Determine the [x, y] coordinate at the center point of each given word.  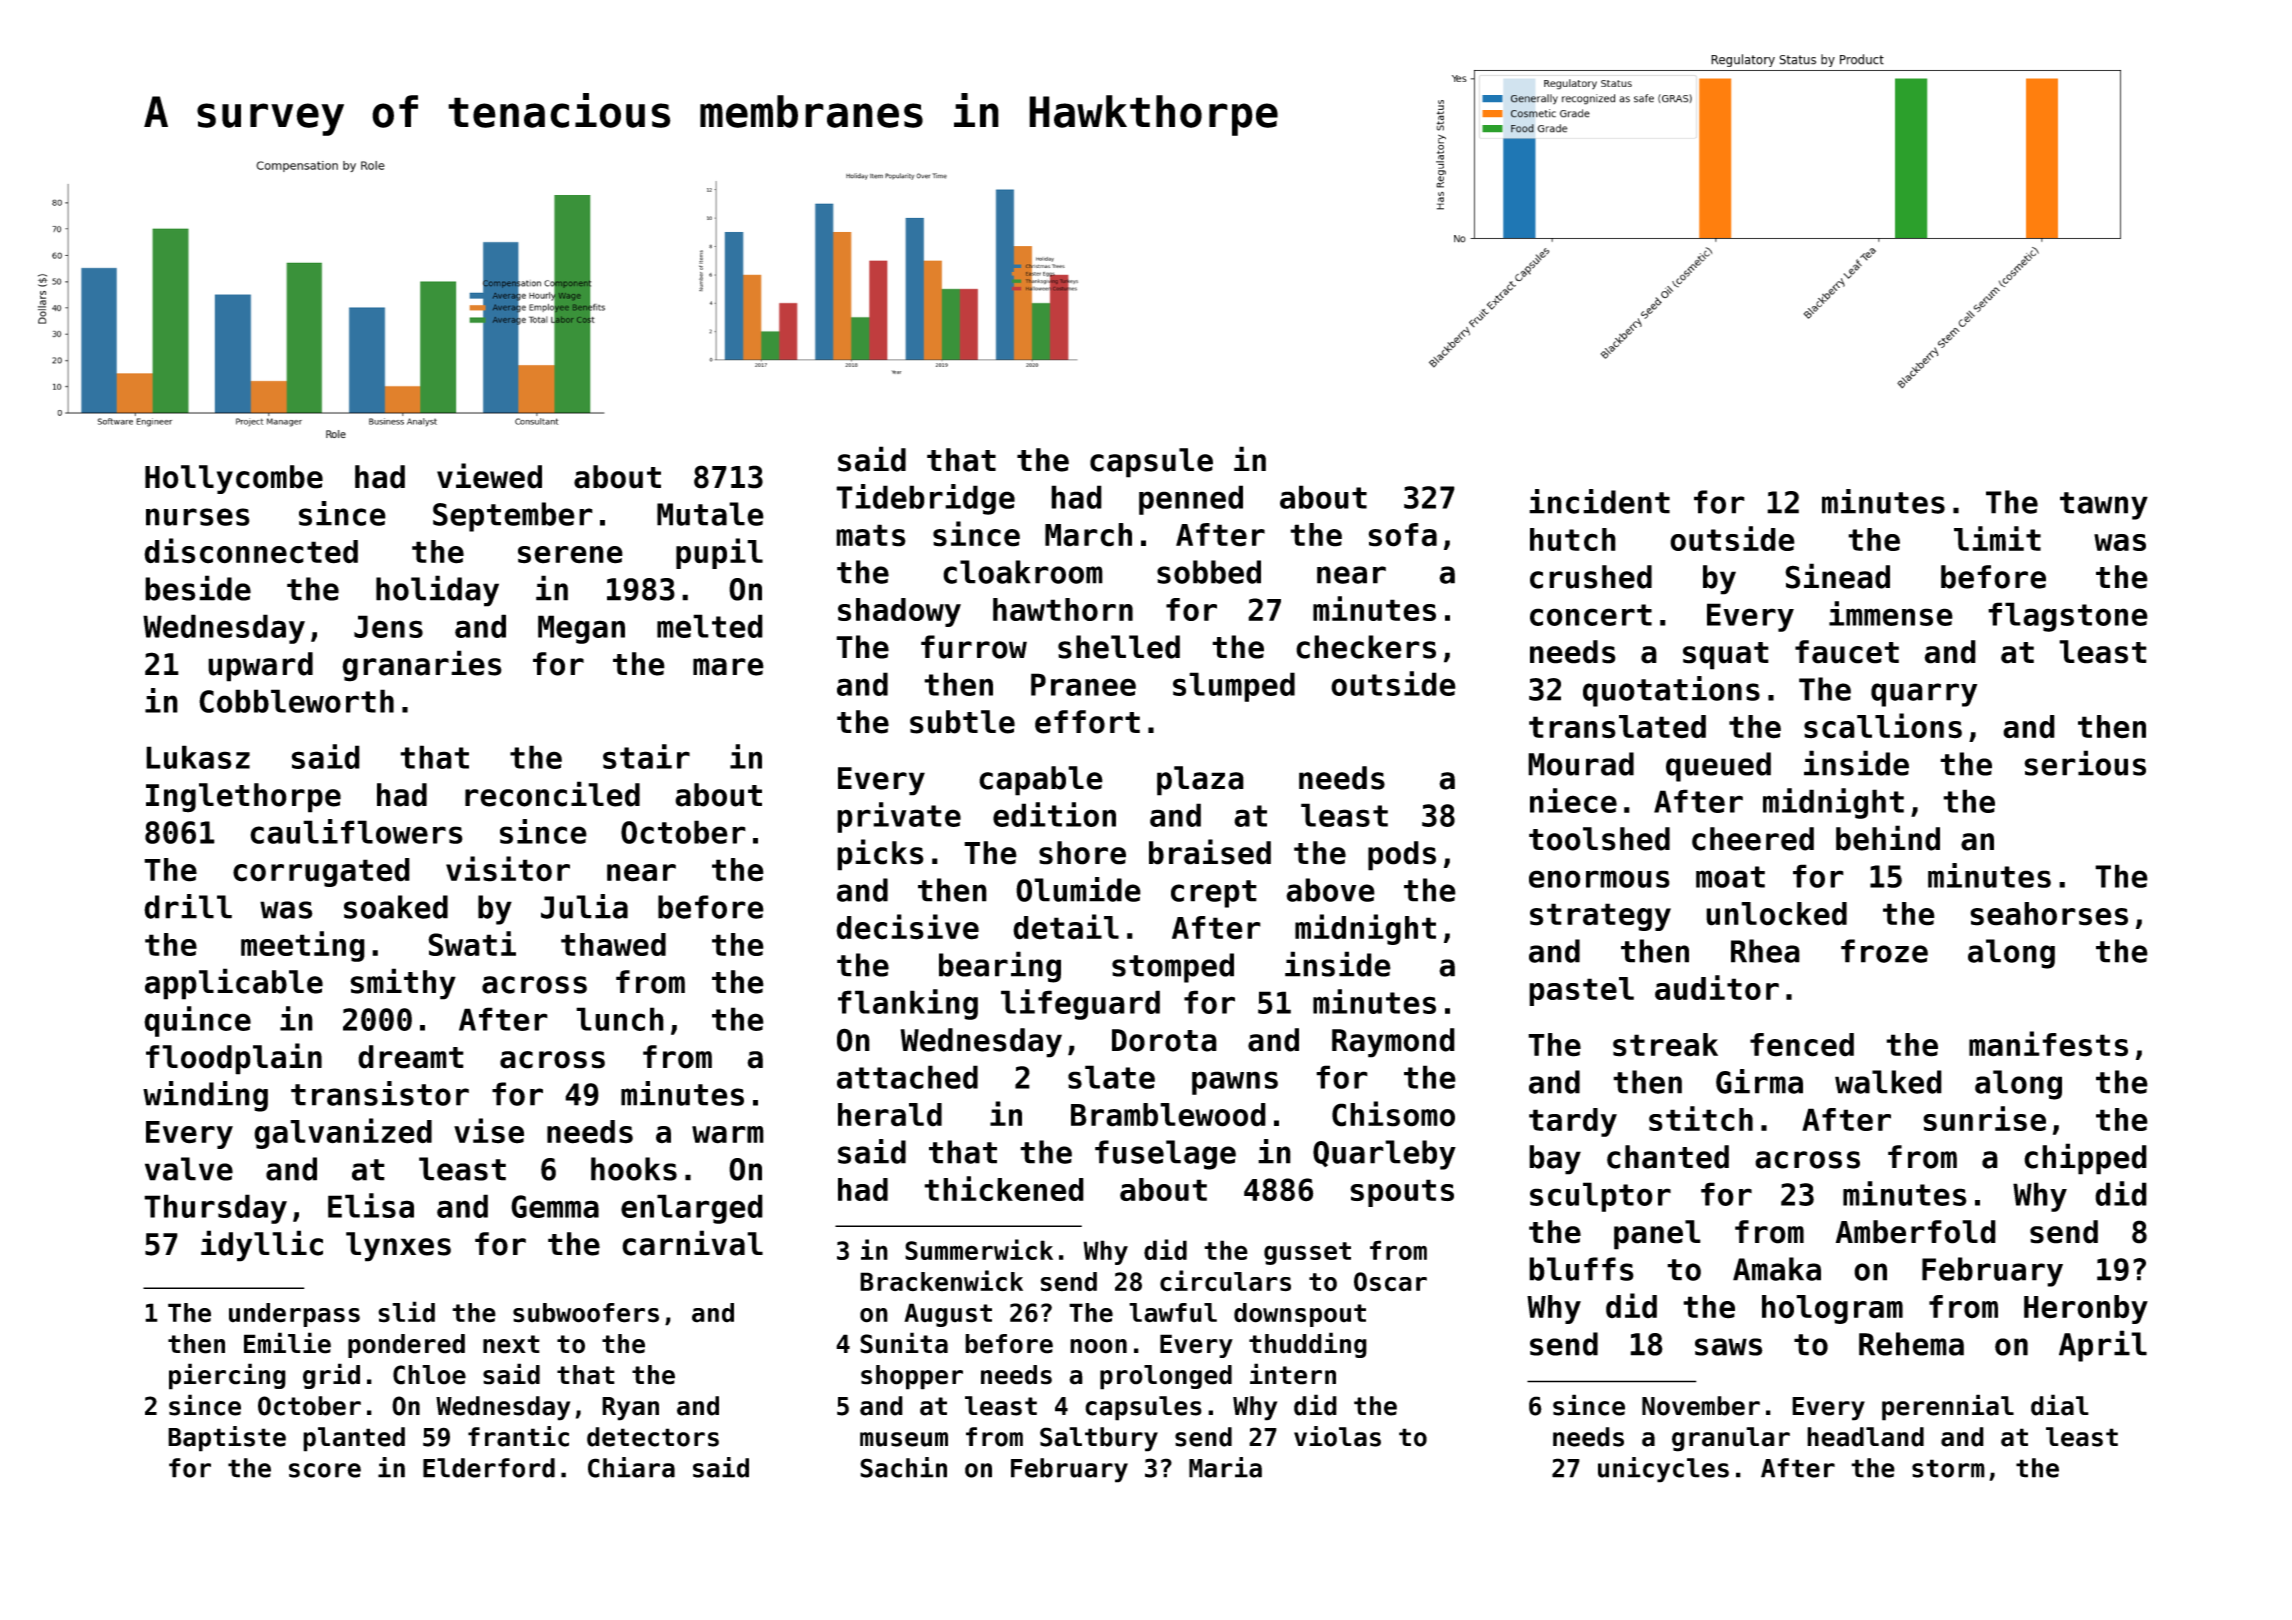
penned [1191, 500]
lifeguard [1080, 1004]
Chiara [631, 1467]
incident [1599, 501]
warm [728, 1135]
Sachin [903, 1467]
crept [1214, 894]
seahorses [2049, 914]
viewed [489, 476]
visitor [508, 869]
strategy [1600, 917]
